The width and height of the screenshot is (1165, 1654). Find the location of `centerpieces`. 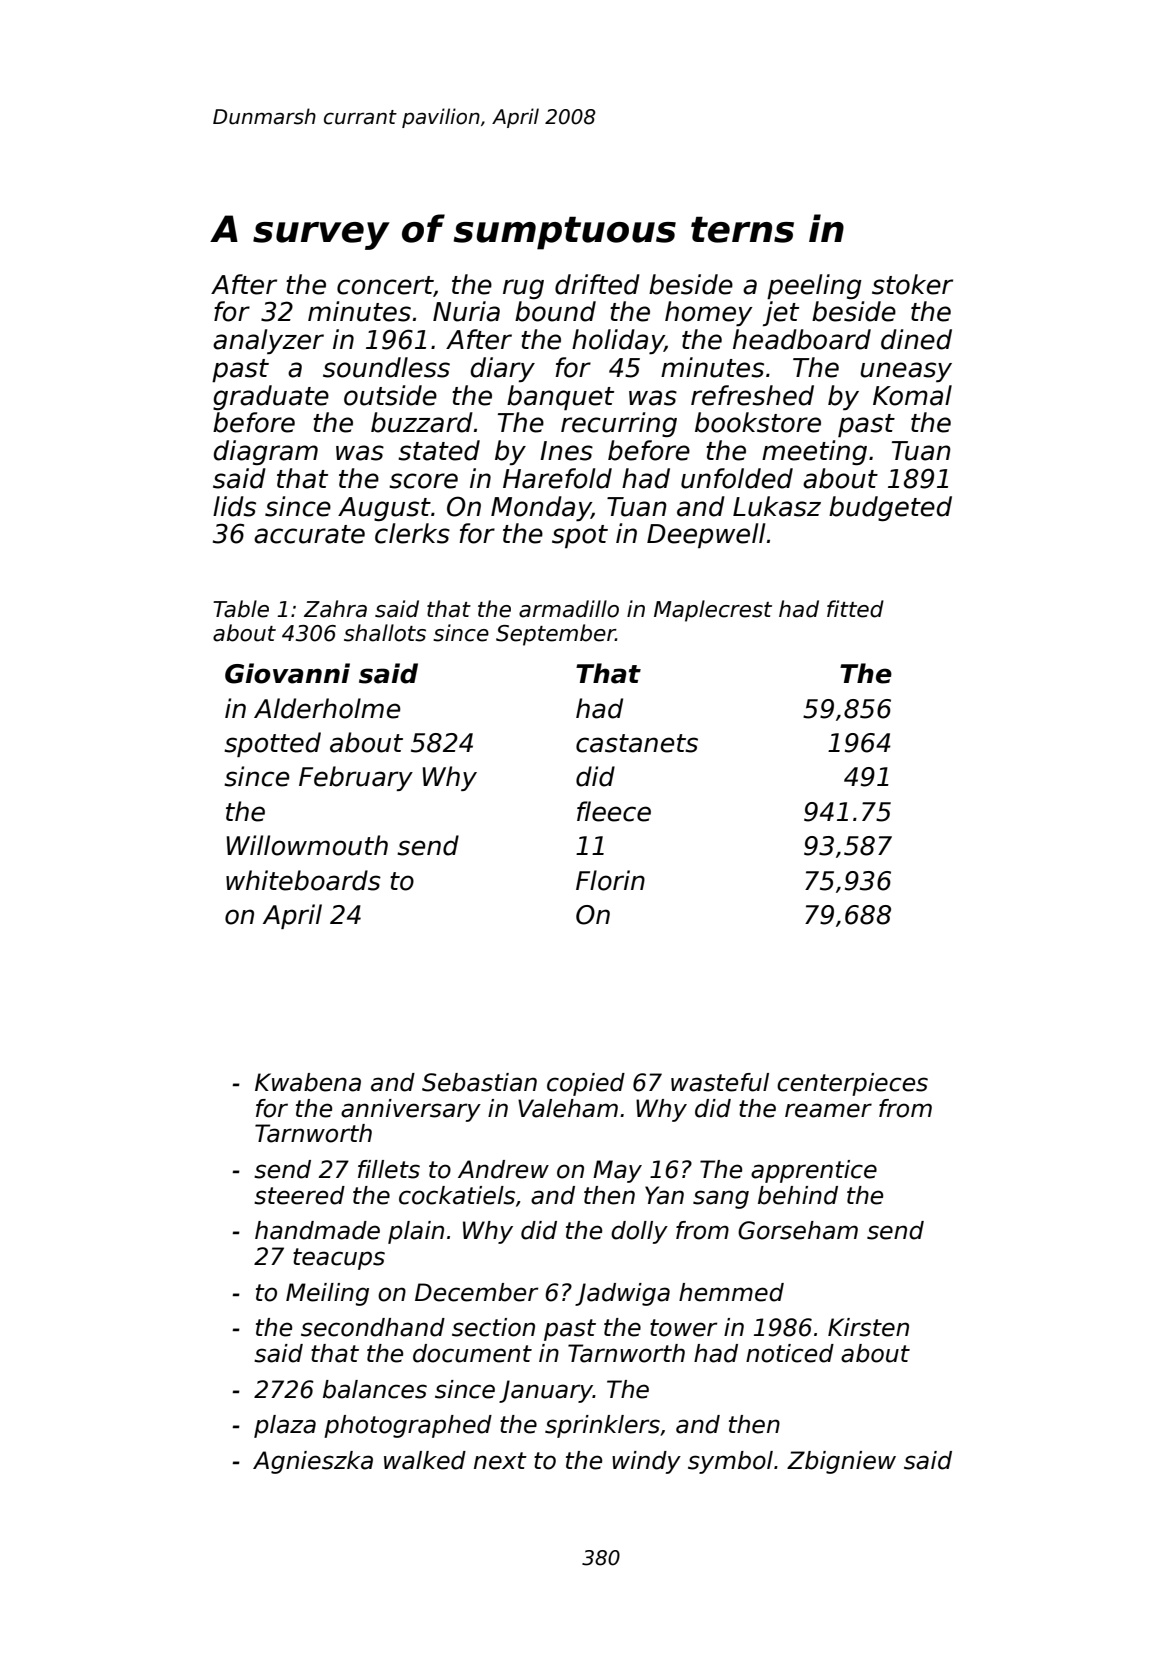

centerpieces is located at coordinates (852, 1084).
